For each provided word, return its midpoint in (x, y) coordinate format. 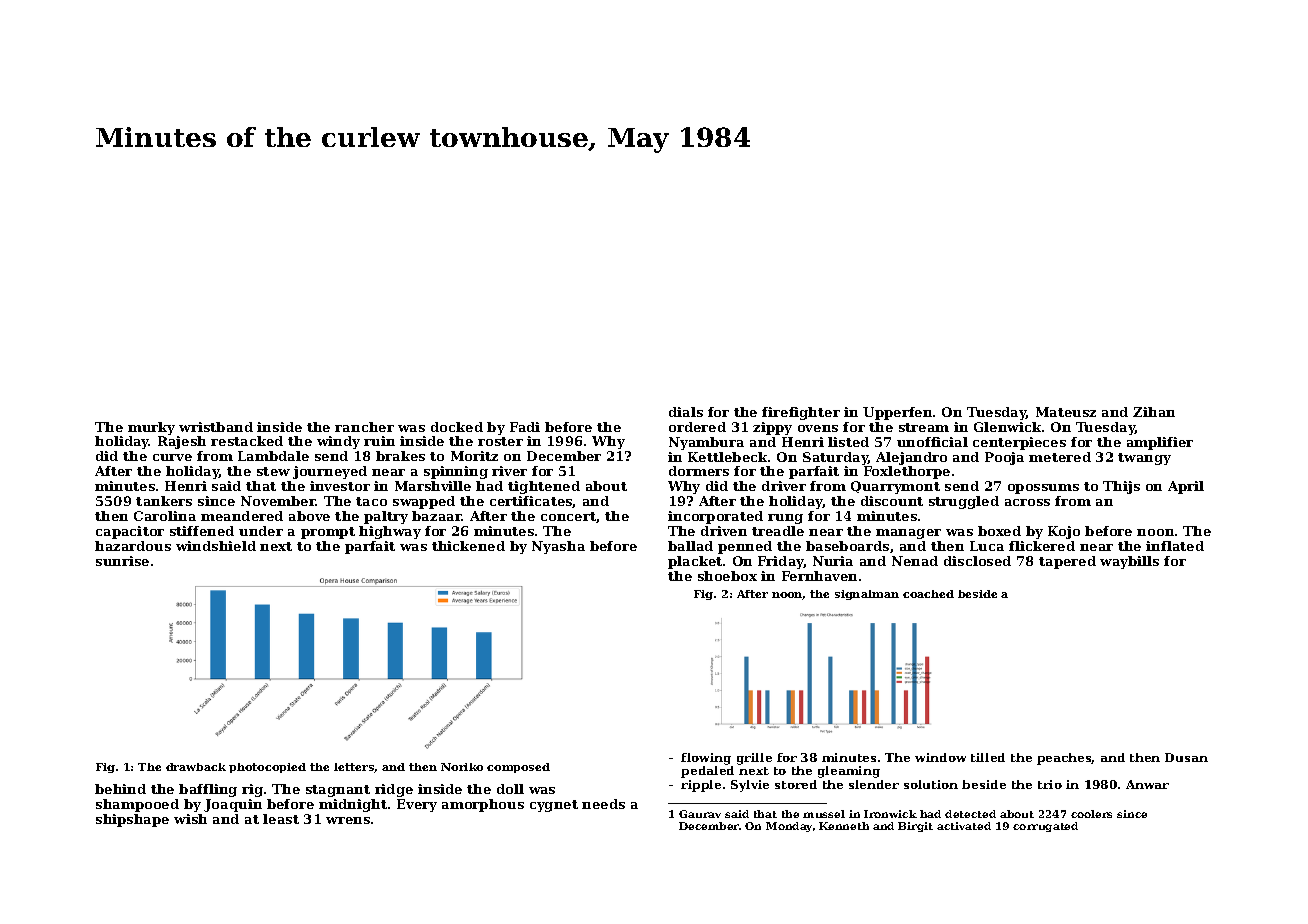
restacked (247, 441)
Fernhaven (819, 576)
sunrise (122, 561)
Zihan (1154, 412)
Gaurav (700, 814)
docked (457, 427)
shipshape (132, 820)
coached (928, 594)
